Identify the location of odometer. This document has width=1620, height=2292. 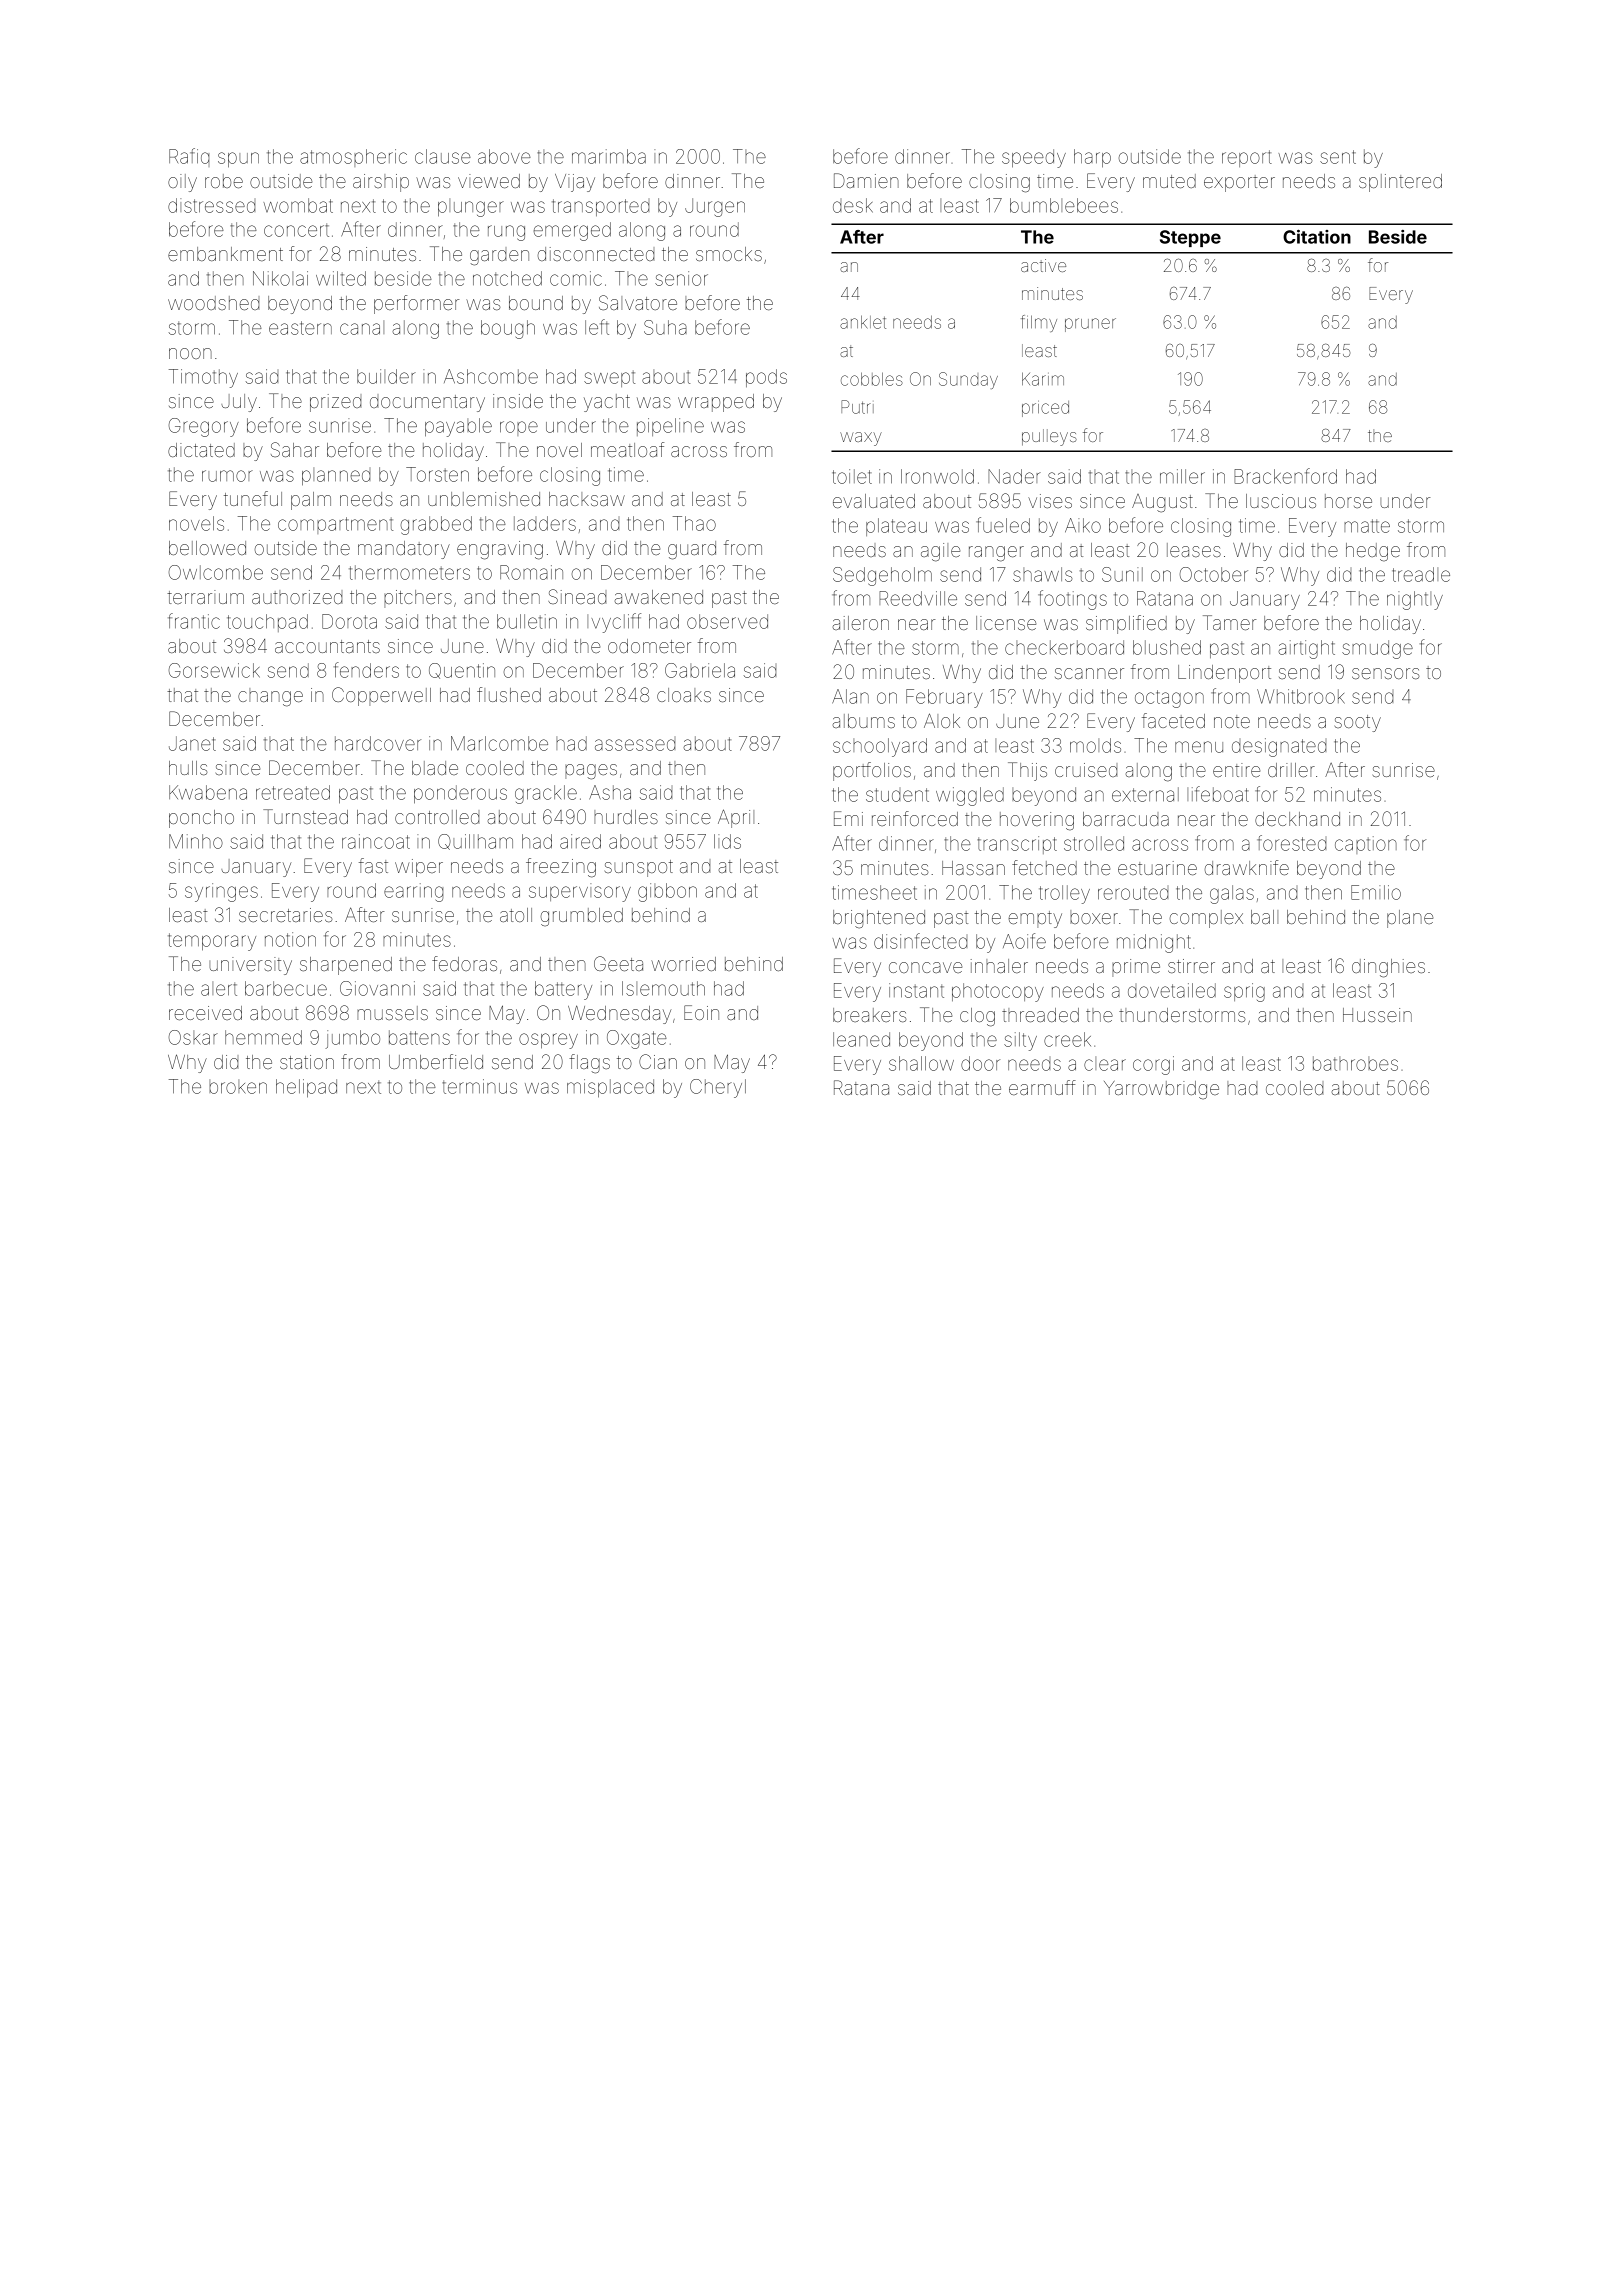
(649, 646).
